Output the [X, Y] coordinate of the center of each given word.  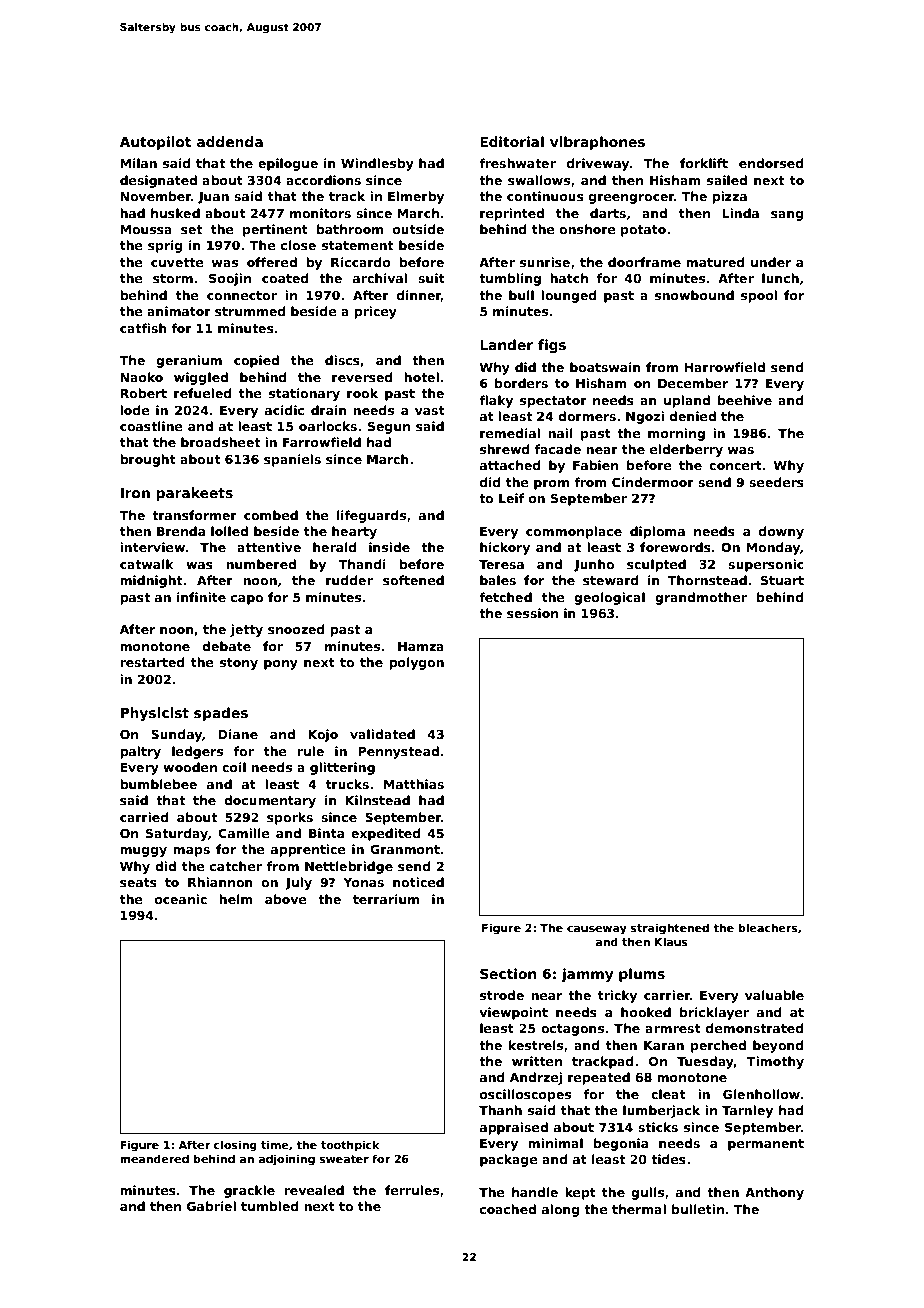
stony [239, 664]
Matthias [414, 784]
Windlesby [377, 164]
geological [609, 598]
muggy [143, 852]
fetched [505, 597]
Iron [135, 493]
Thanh [500, 1110]
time [275, 1144]
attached [510, 465]
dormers [587, 416]
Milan [138, 163]
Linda [740, 213]
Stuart [782, 580]
